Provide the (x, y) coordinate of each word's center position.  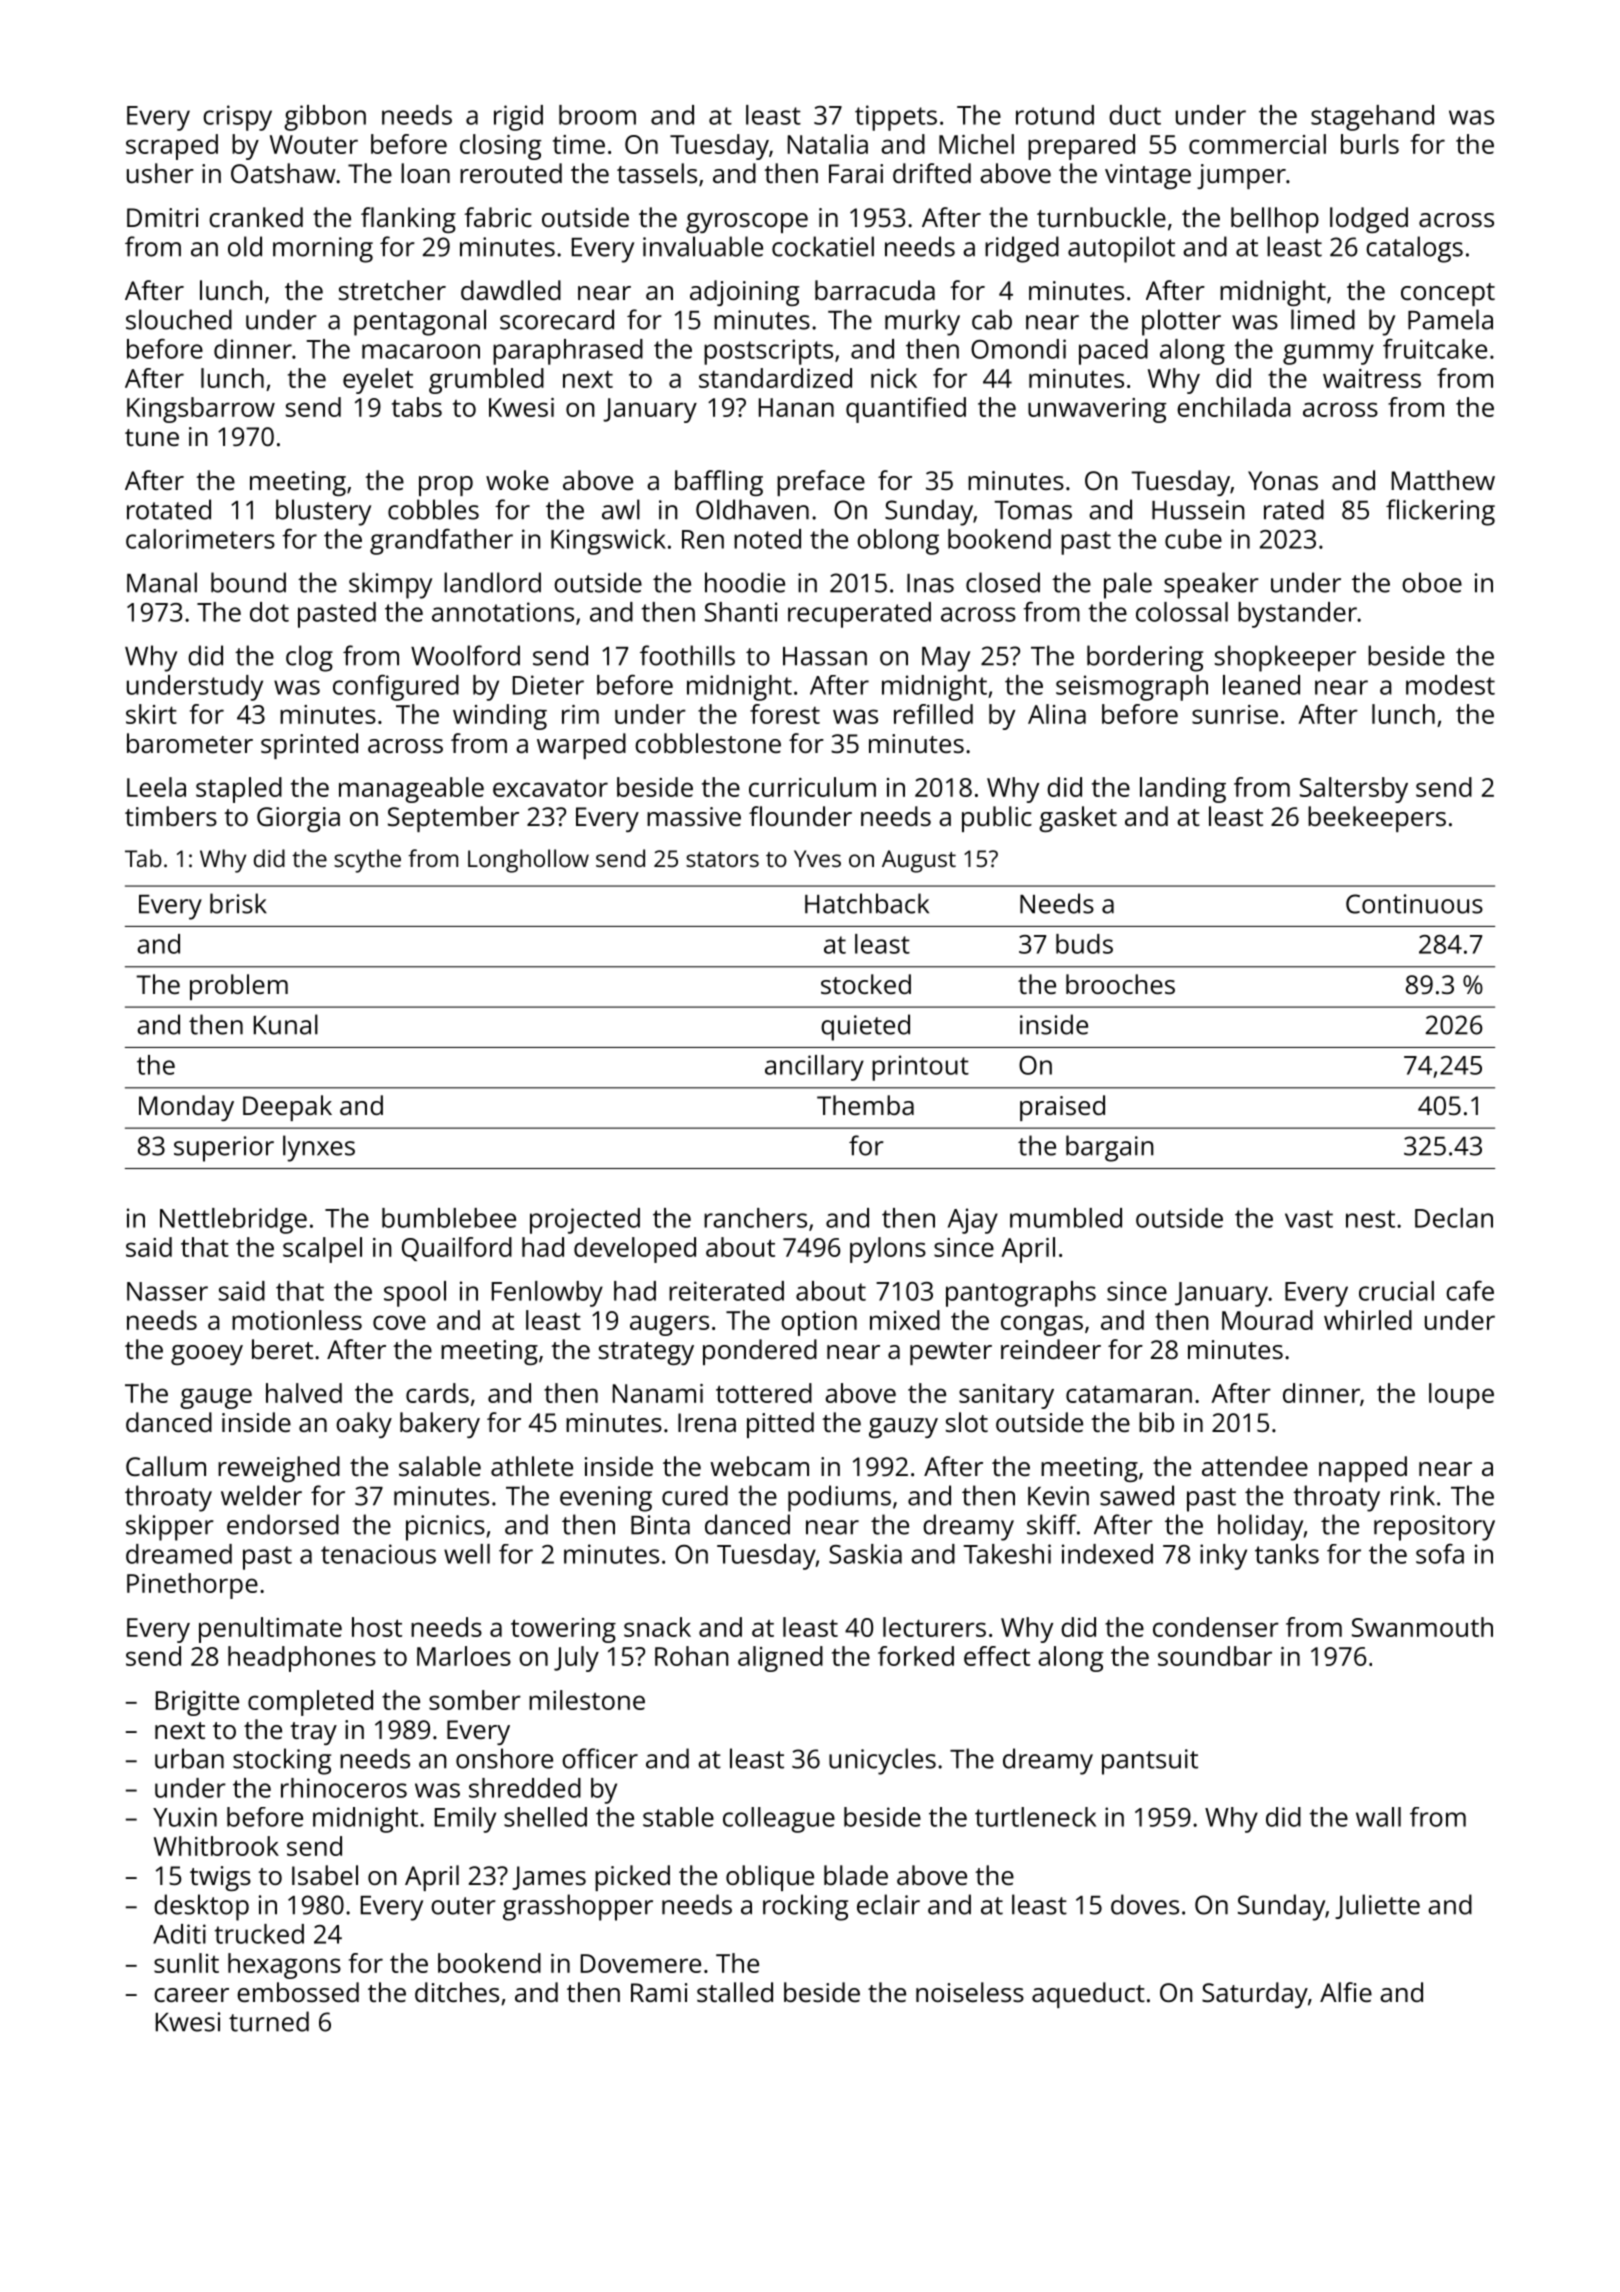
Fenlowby (547, 1294)
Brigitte (197, 1703)
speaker (1211, 585)
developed (635, 1250)
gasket (1078, 819)
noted (767, 539)
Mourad (1267, 1320)
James (549, 1878)
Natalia (828, 144)
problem (239, 987)
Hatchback (867, 903)
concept (1448, 294)
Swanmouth (1422, 1627)
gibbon (325, 118)
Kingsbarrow (201, 410)
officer (600, 1758)
